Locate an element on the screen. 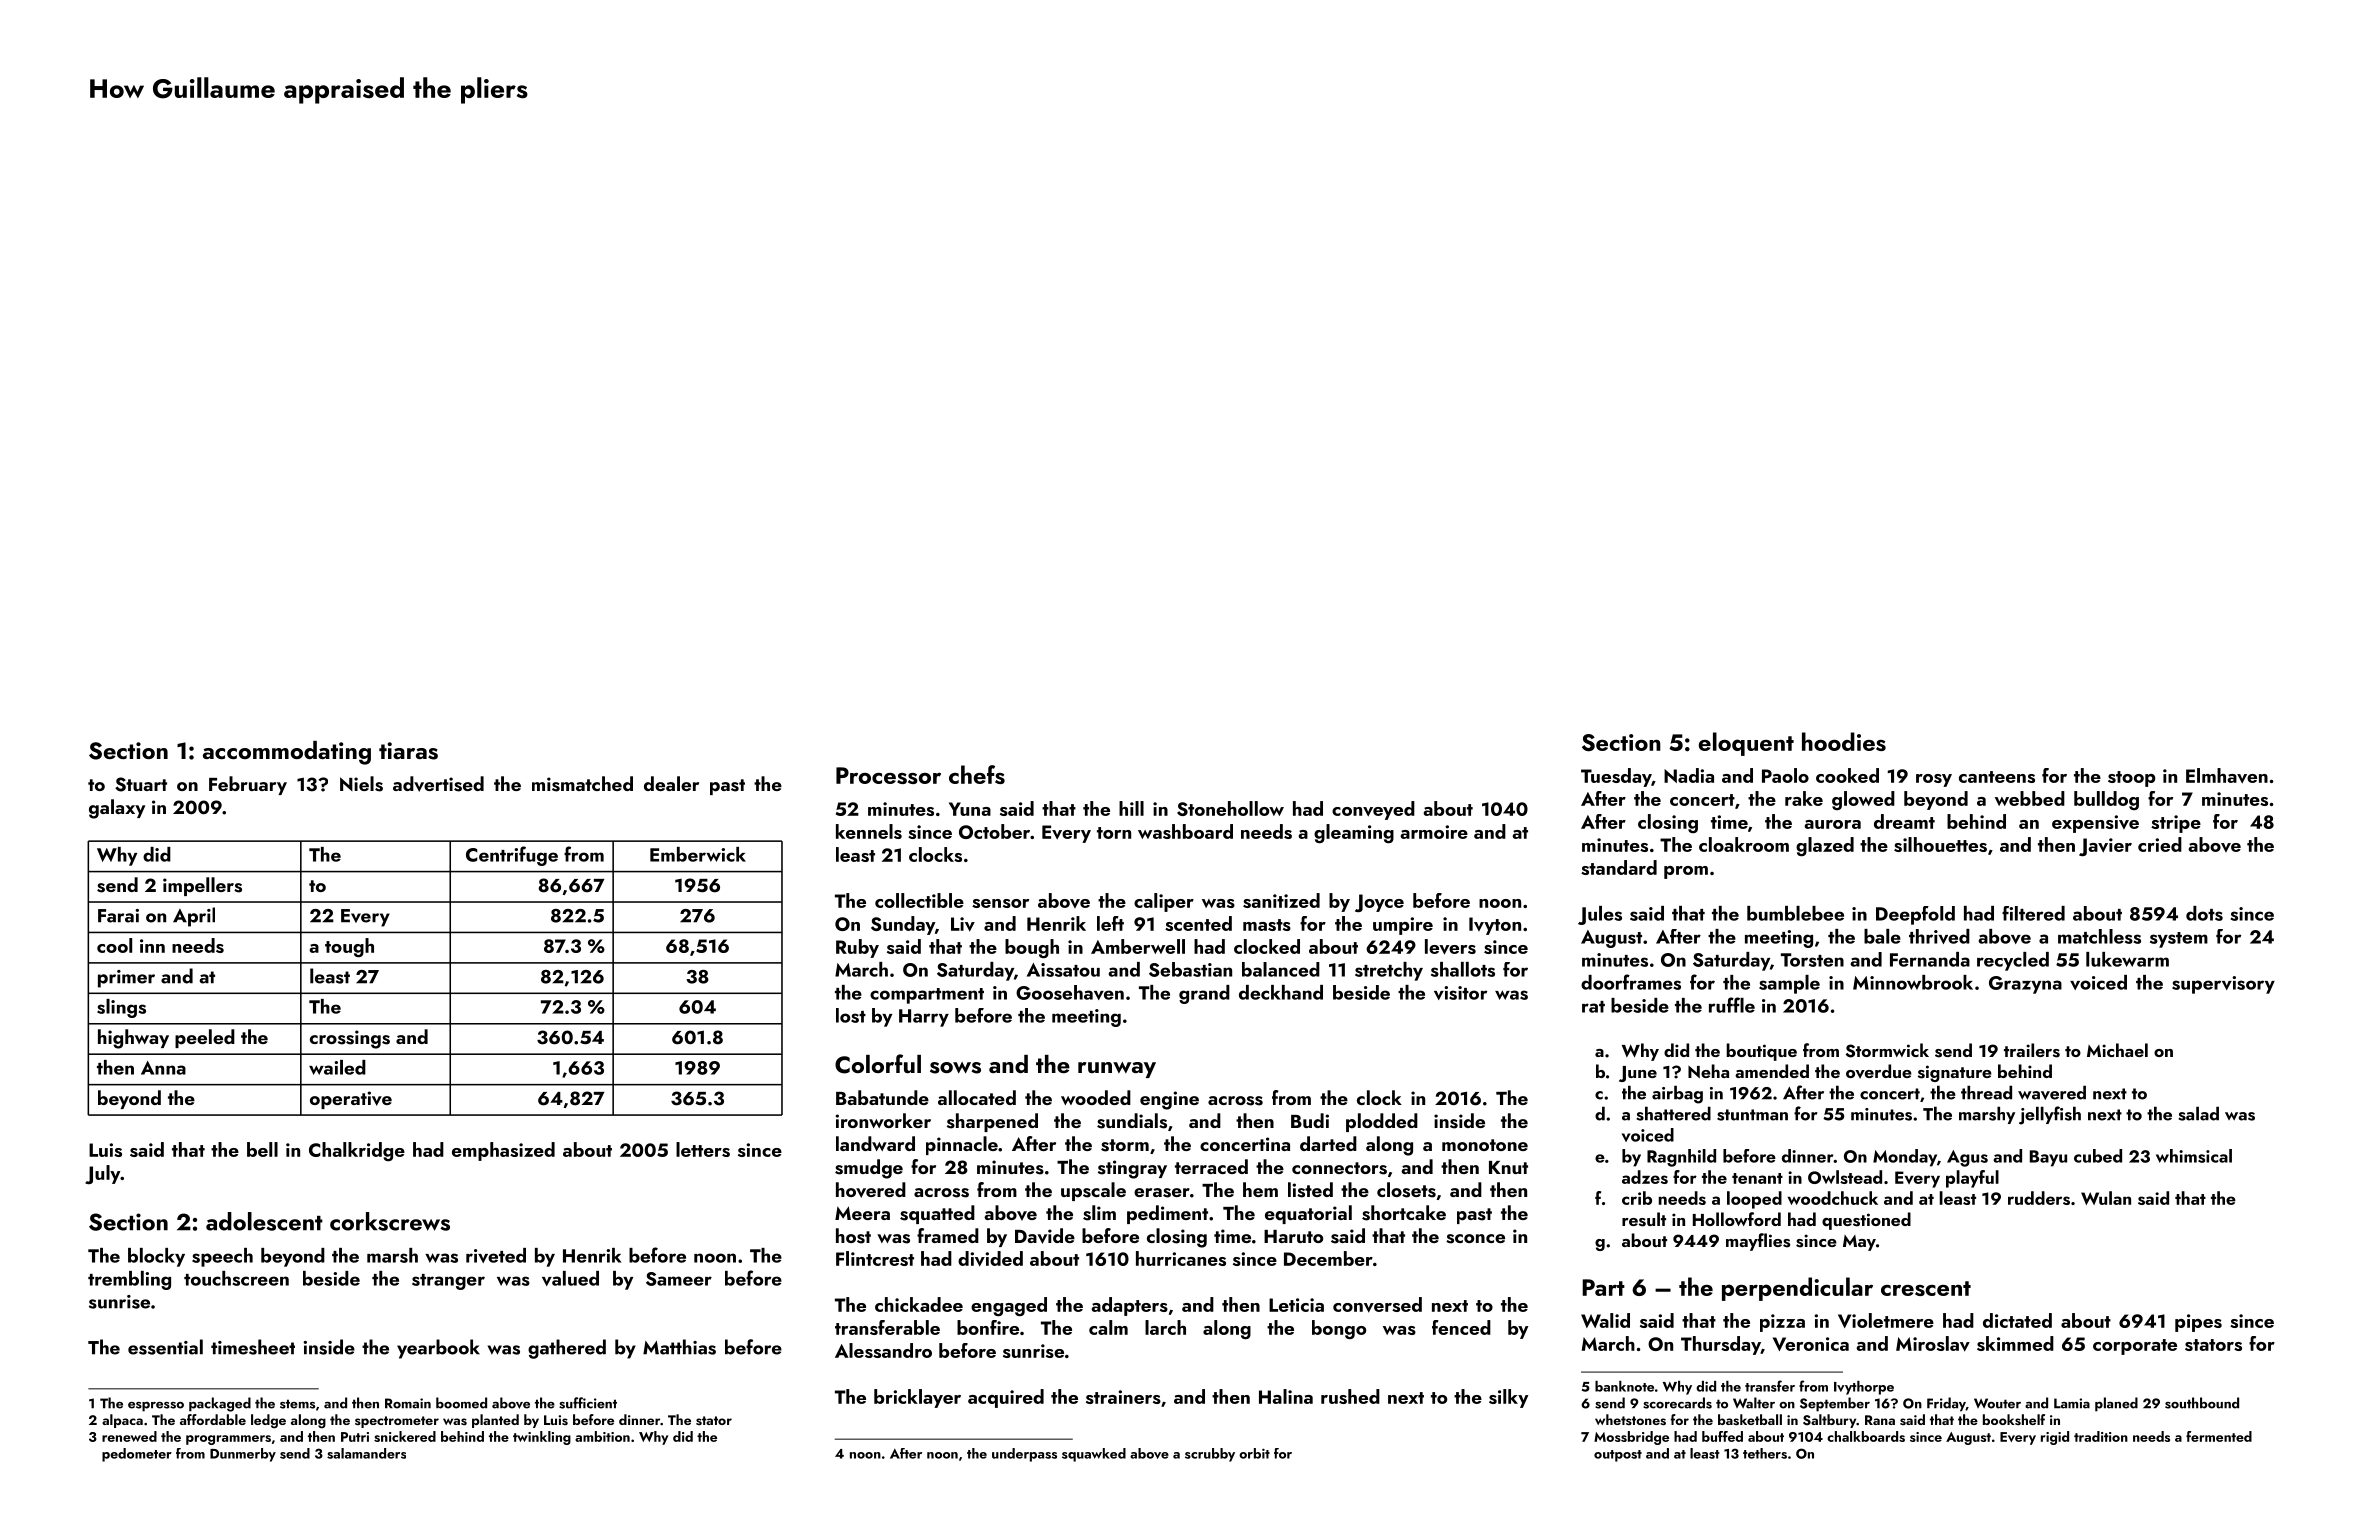 Image resolution: width=2363 pixels, height=1529 pixels. pipes is located at coordinates (2198, 1323).
